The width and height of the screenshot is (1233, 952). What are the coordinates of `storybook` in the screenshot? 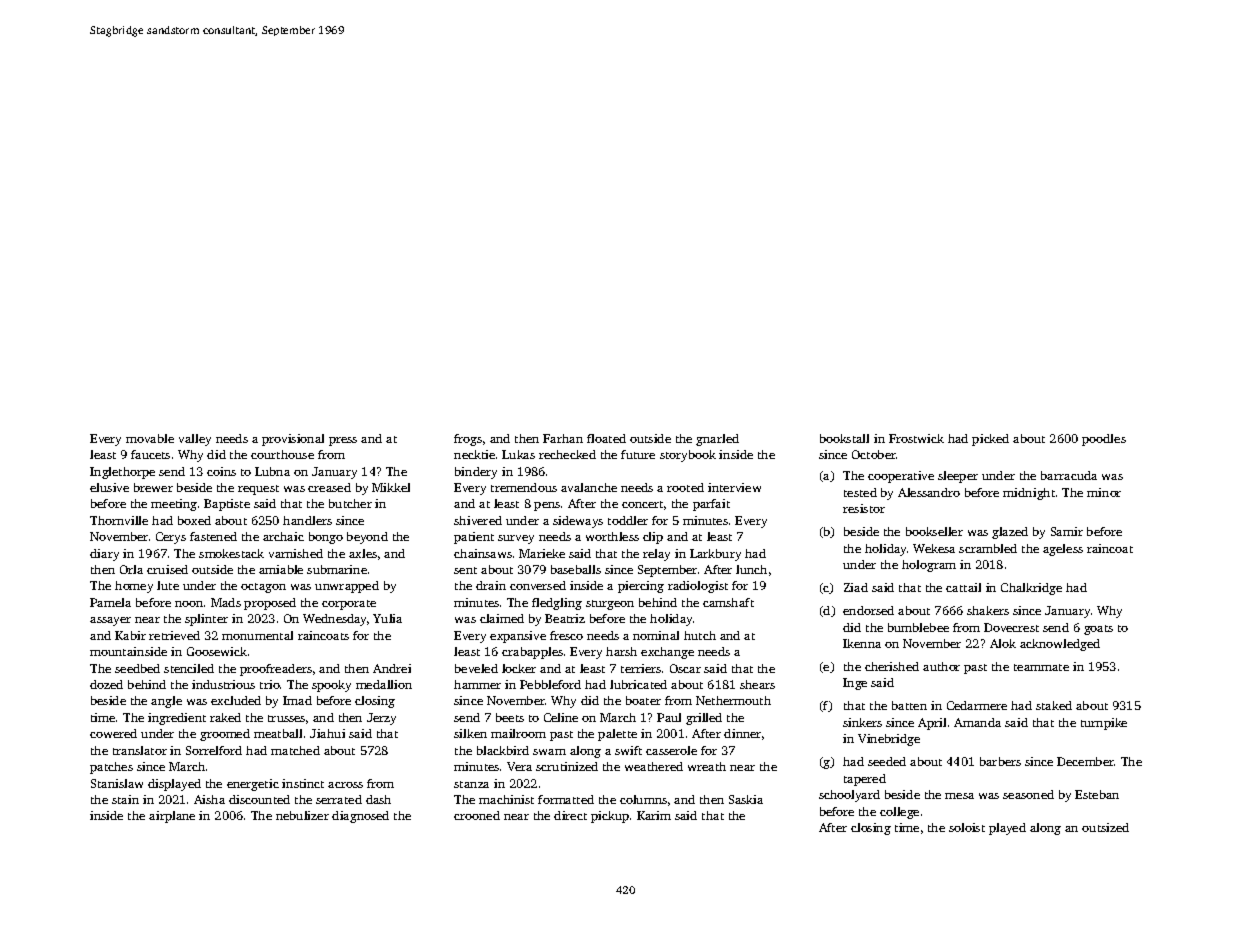 It's located at (688, 456).
